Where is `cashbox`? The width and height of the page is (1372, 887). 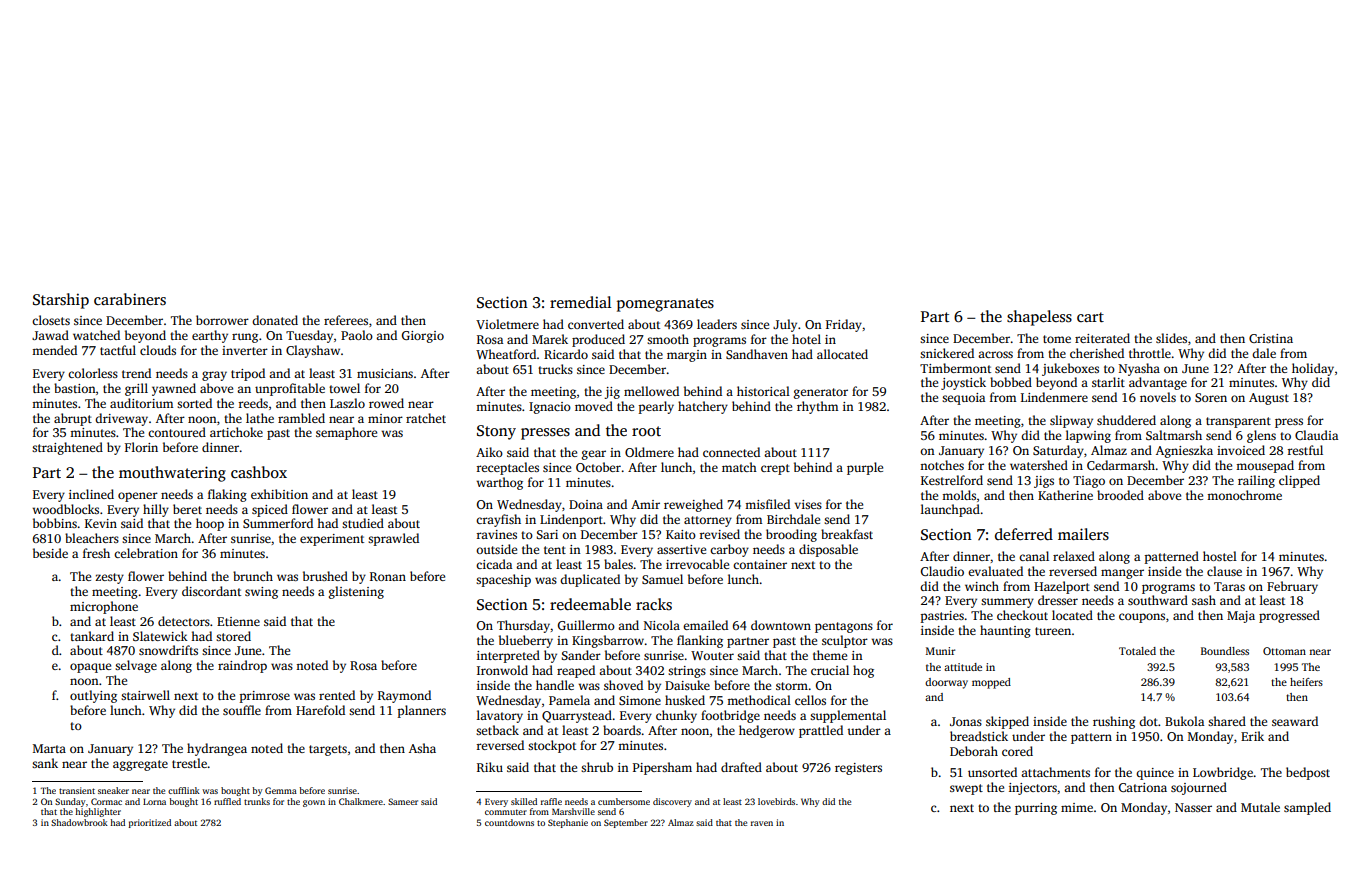
cashbox is located at coordinates (259, 472).
